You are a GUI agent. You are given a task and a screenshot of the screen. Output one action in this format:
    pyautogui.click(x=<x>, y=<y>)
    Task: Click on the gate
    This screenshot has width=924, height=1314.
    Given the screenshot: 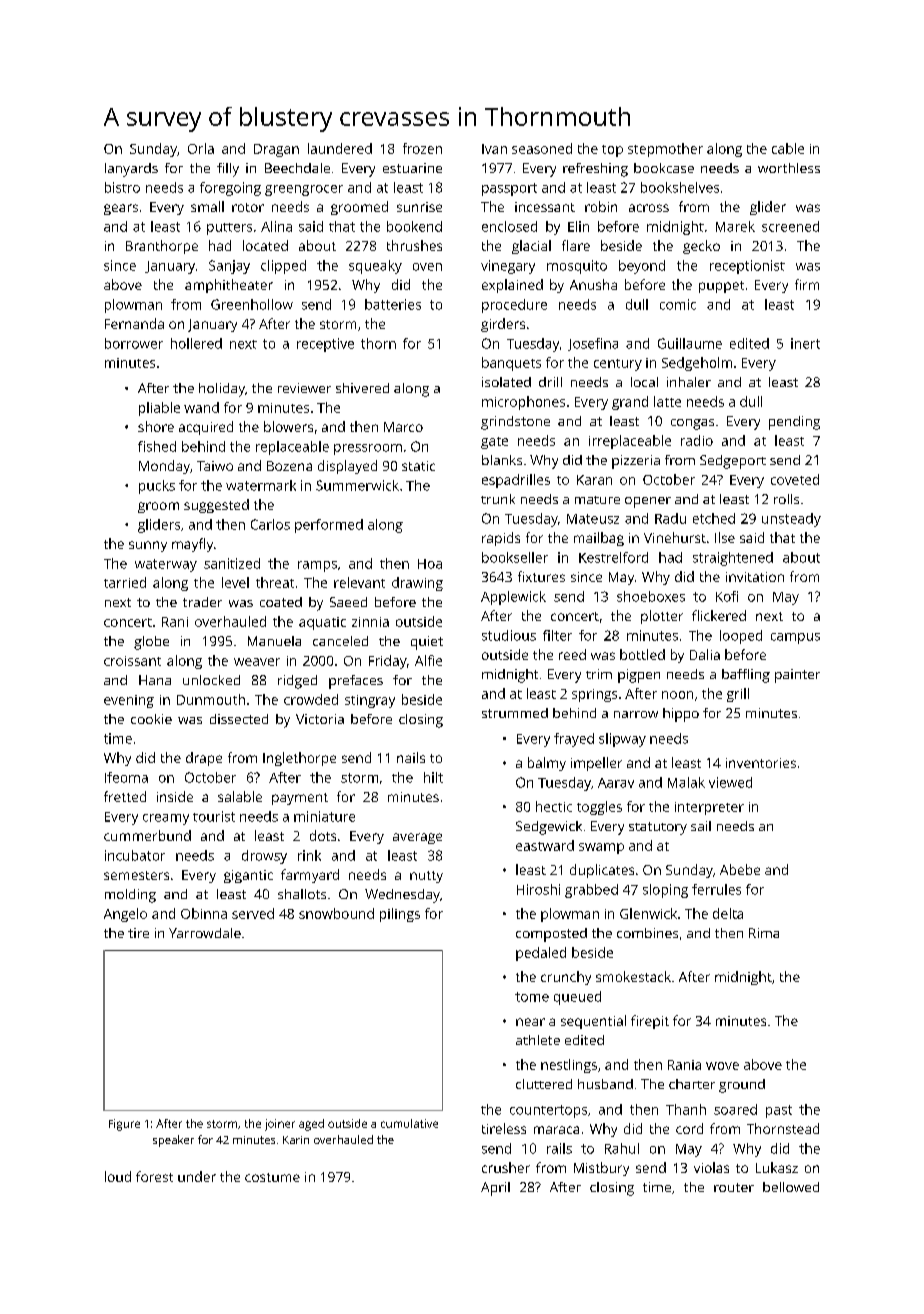 What is the action you would take?
    pyautogui.click(x=494, y=443)
